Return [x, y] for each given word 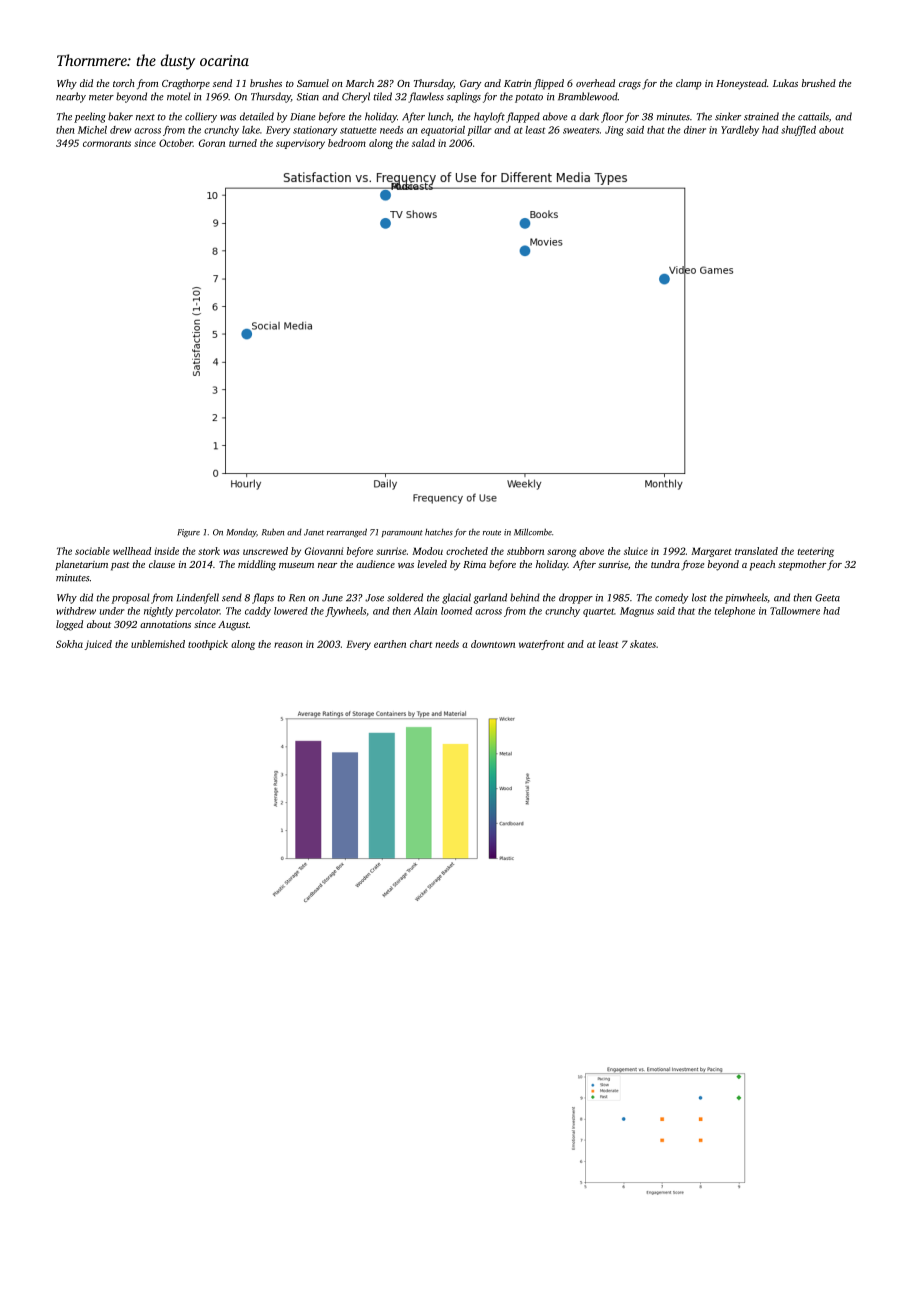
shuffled [798, 131]
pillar [479, 131]
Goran [212, 143]
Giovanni [324, 551]
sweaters [581, 131]
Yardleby [740, 131]
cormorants [107, 144]
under [111, 611]
